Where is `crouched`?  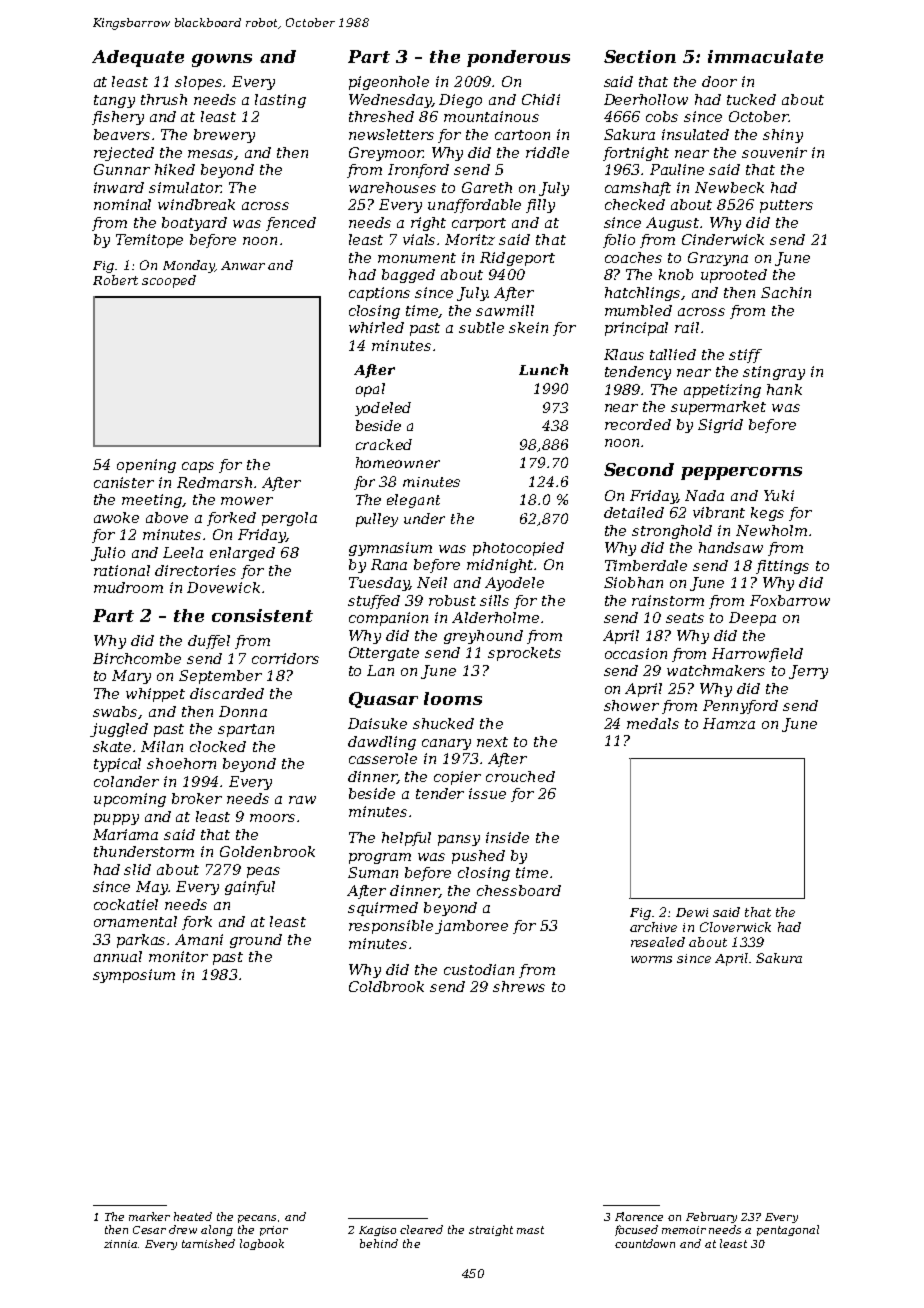 crouched is located at coordinates (520, 776).
